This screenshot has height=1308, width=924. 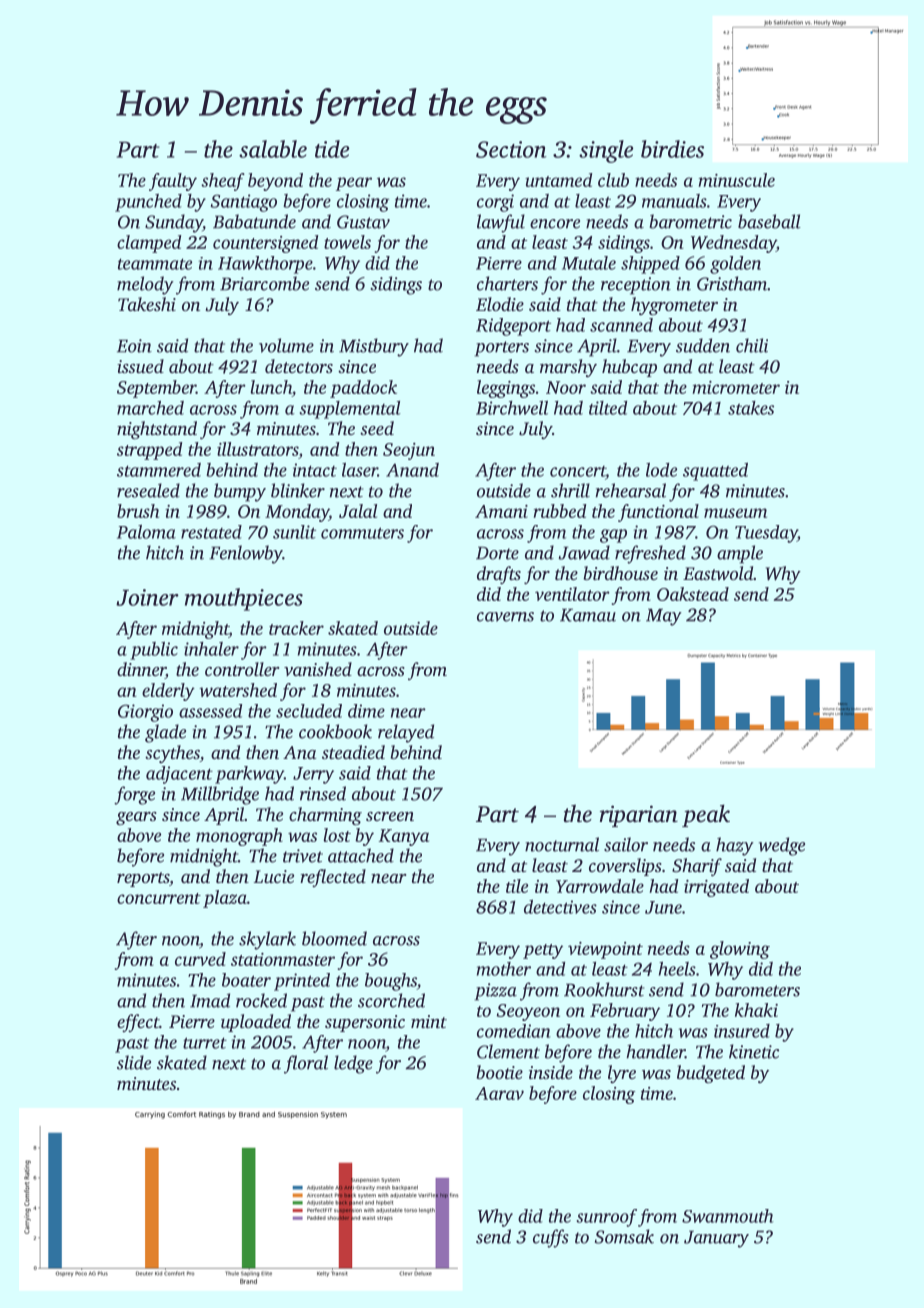 What do you see at coordinates (499, 575) in the screenshot?
I see `drafts` at bounding box center [499, 575].
